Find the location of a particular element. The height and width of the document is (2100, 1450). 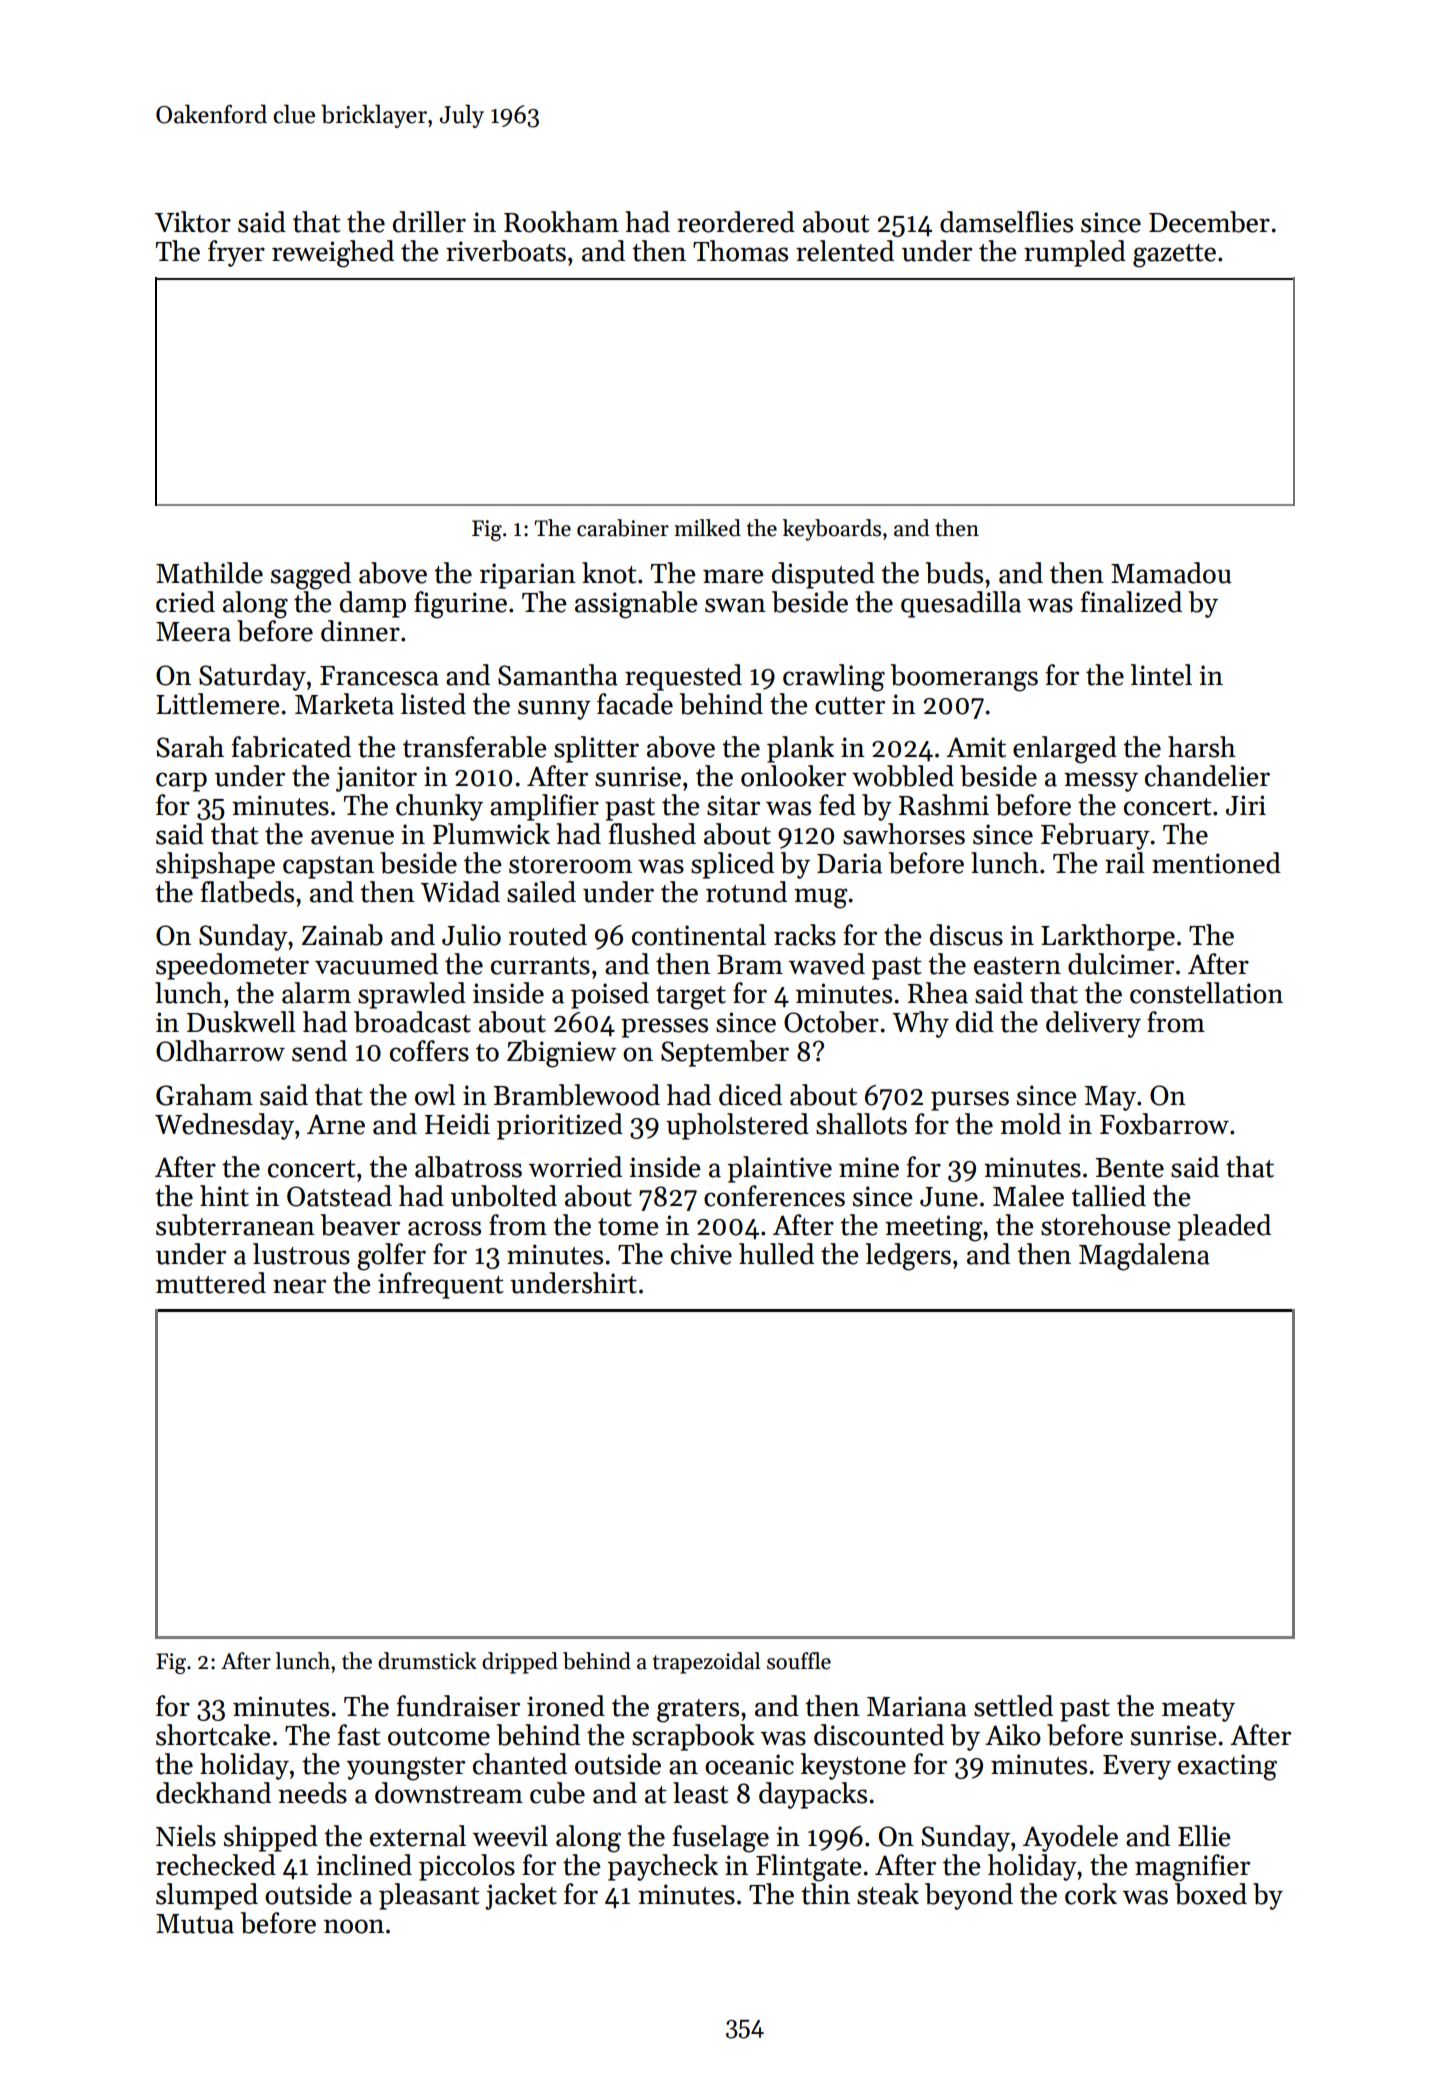

scrapbook is located at coordinates (693, 1737).
